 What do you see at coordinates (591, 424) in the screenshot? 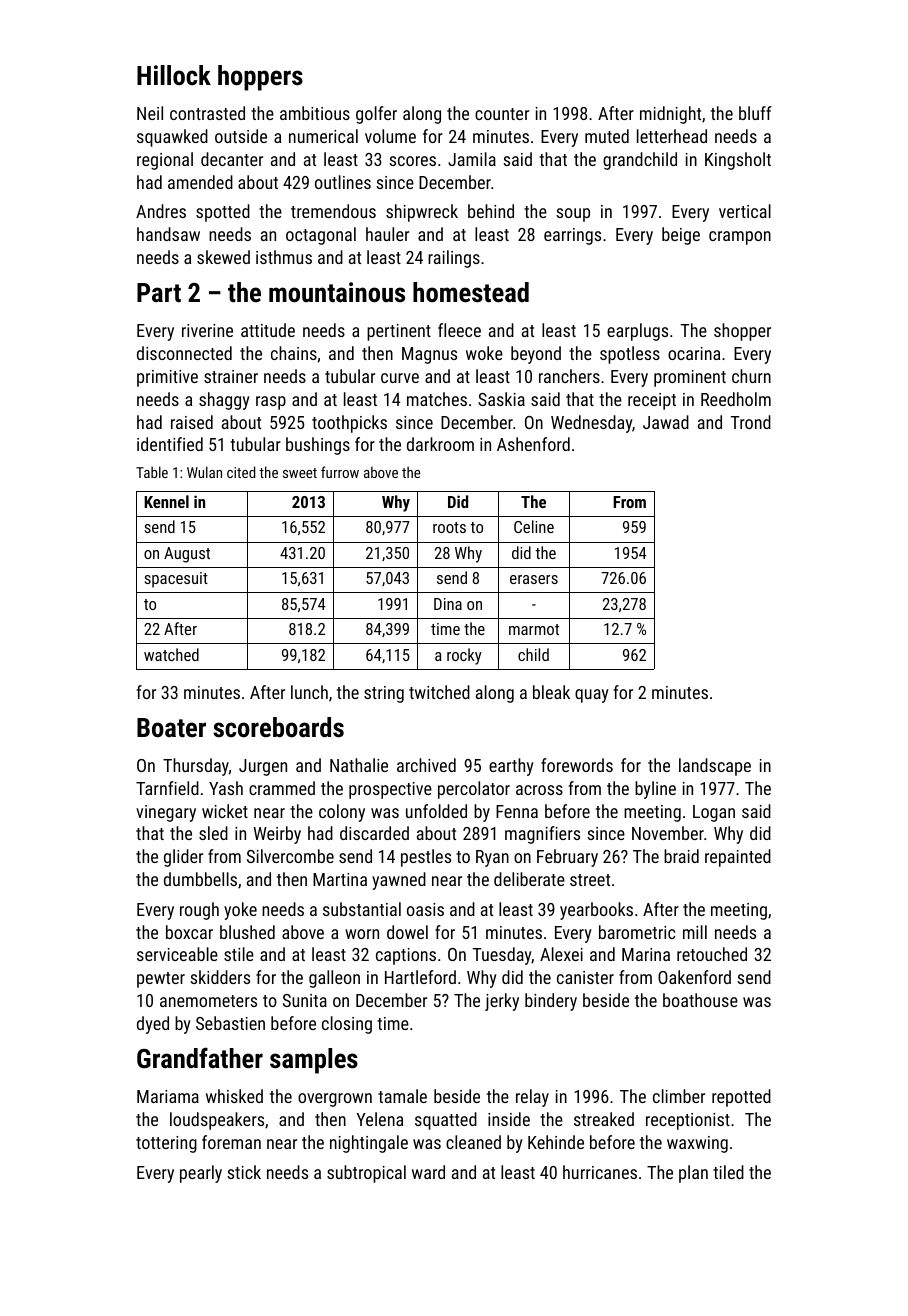
I see `Wednesday` at bounding box center [591, 424].
